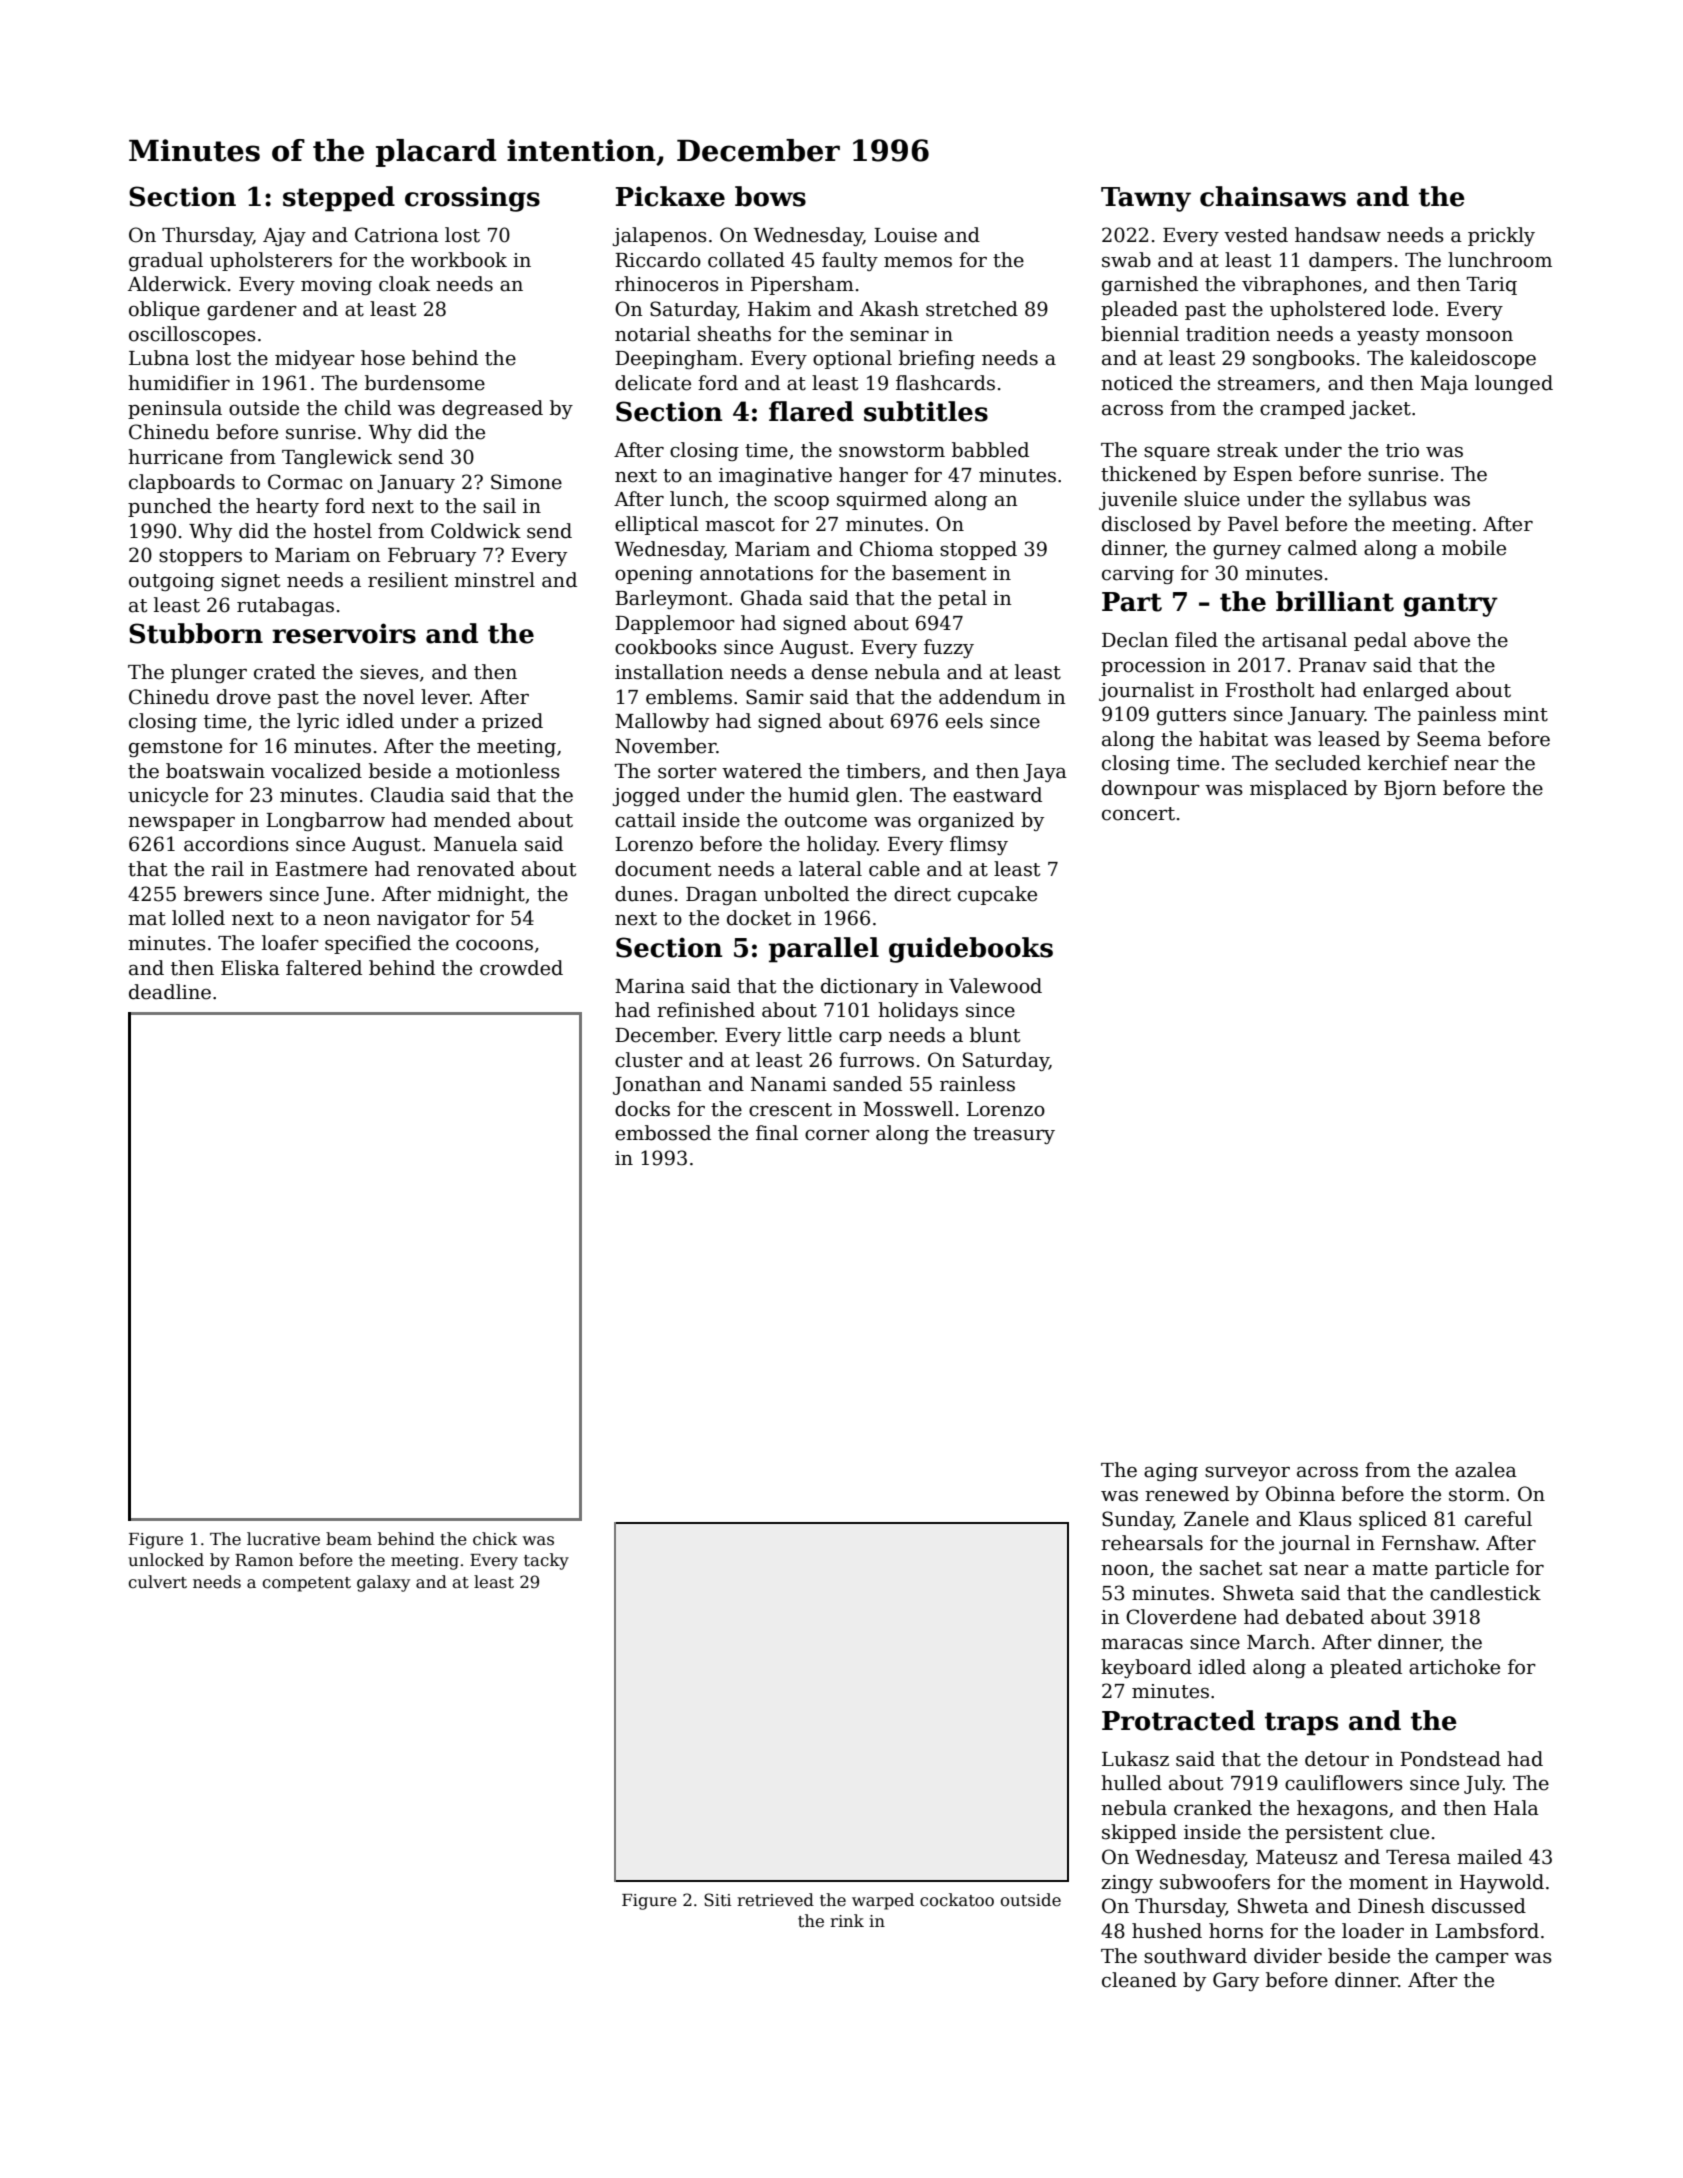 The image size is (1683, 2178). Describe the element at coordinates (1151, 789) in the page. I see `downpour` at that location.
